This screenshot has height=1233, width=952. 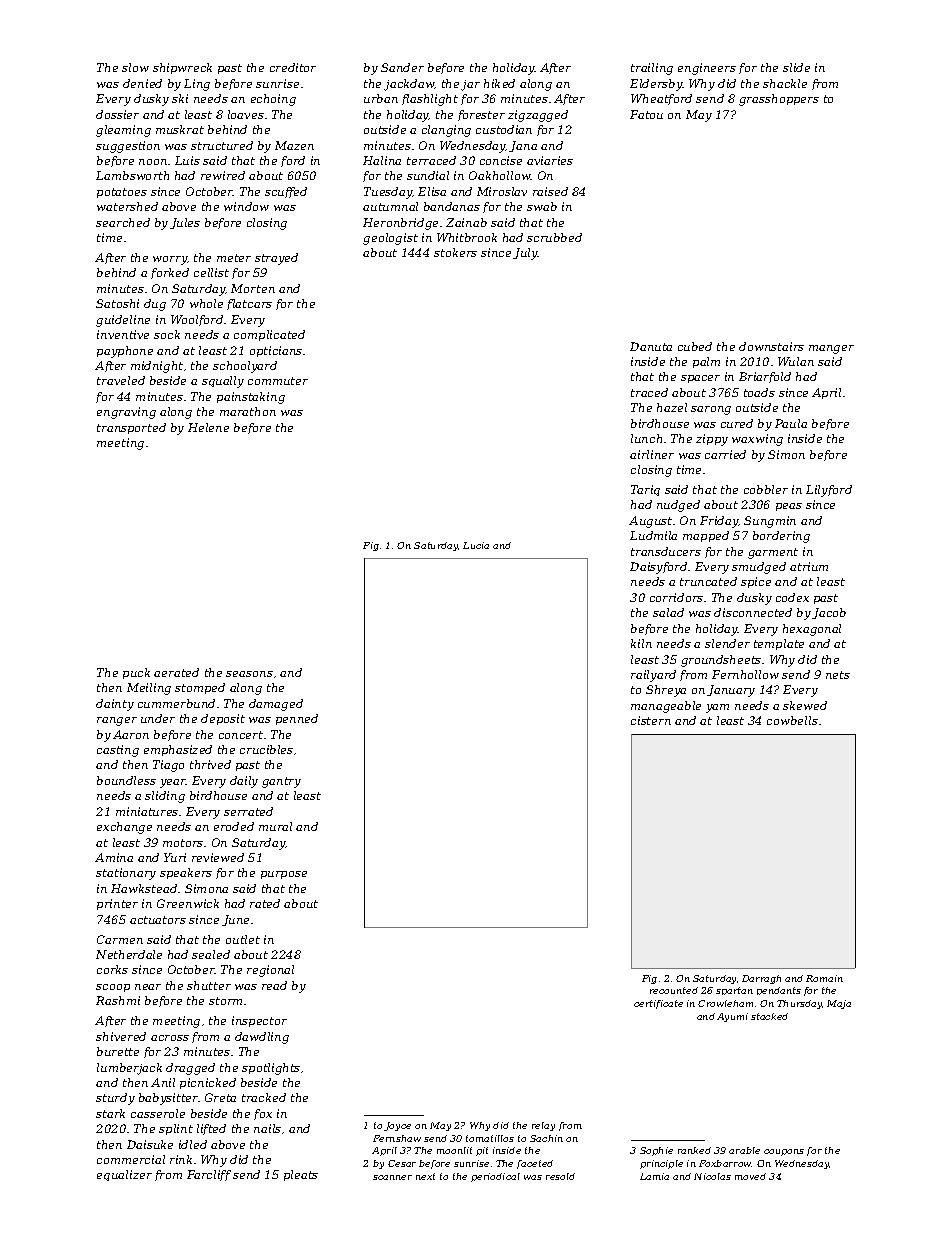 I want to click on slow, so click(x=135, y=67).
